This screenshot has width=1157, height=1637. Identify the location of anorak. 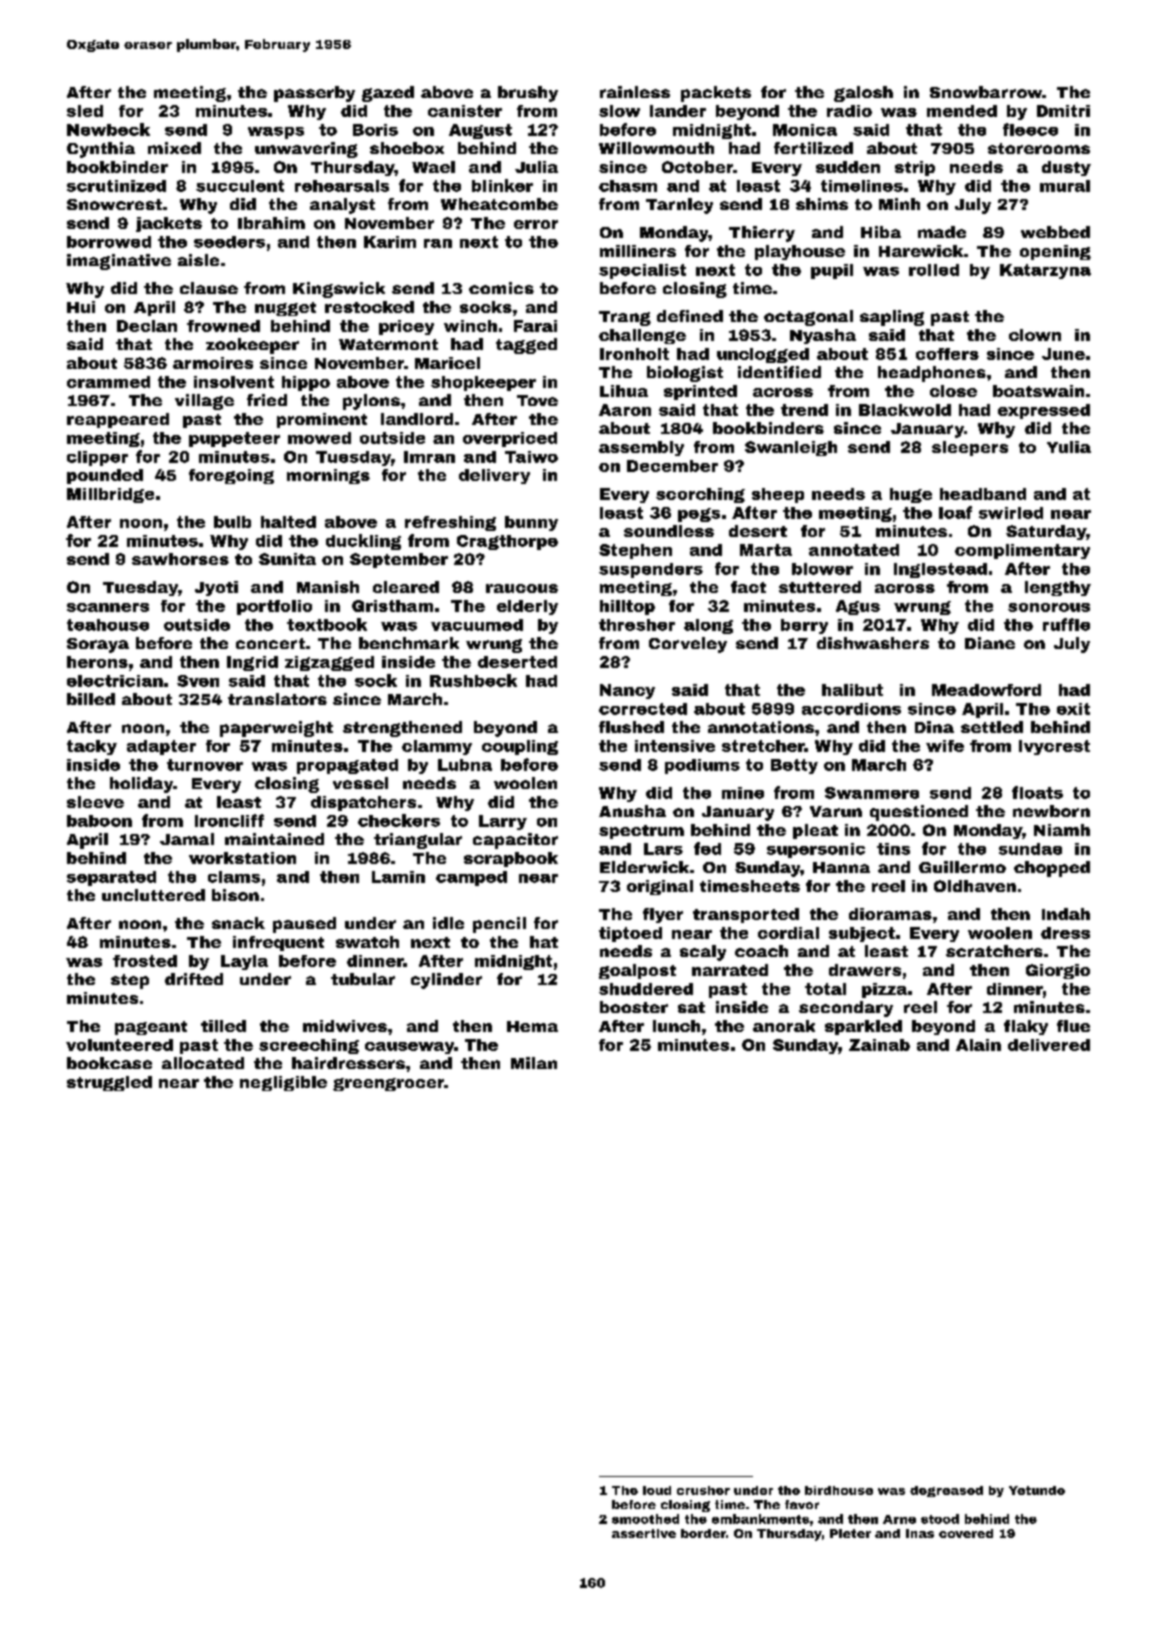
(784, 1026).
